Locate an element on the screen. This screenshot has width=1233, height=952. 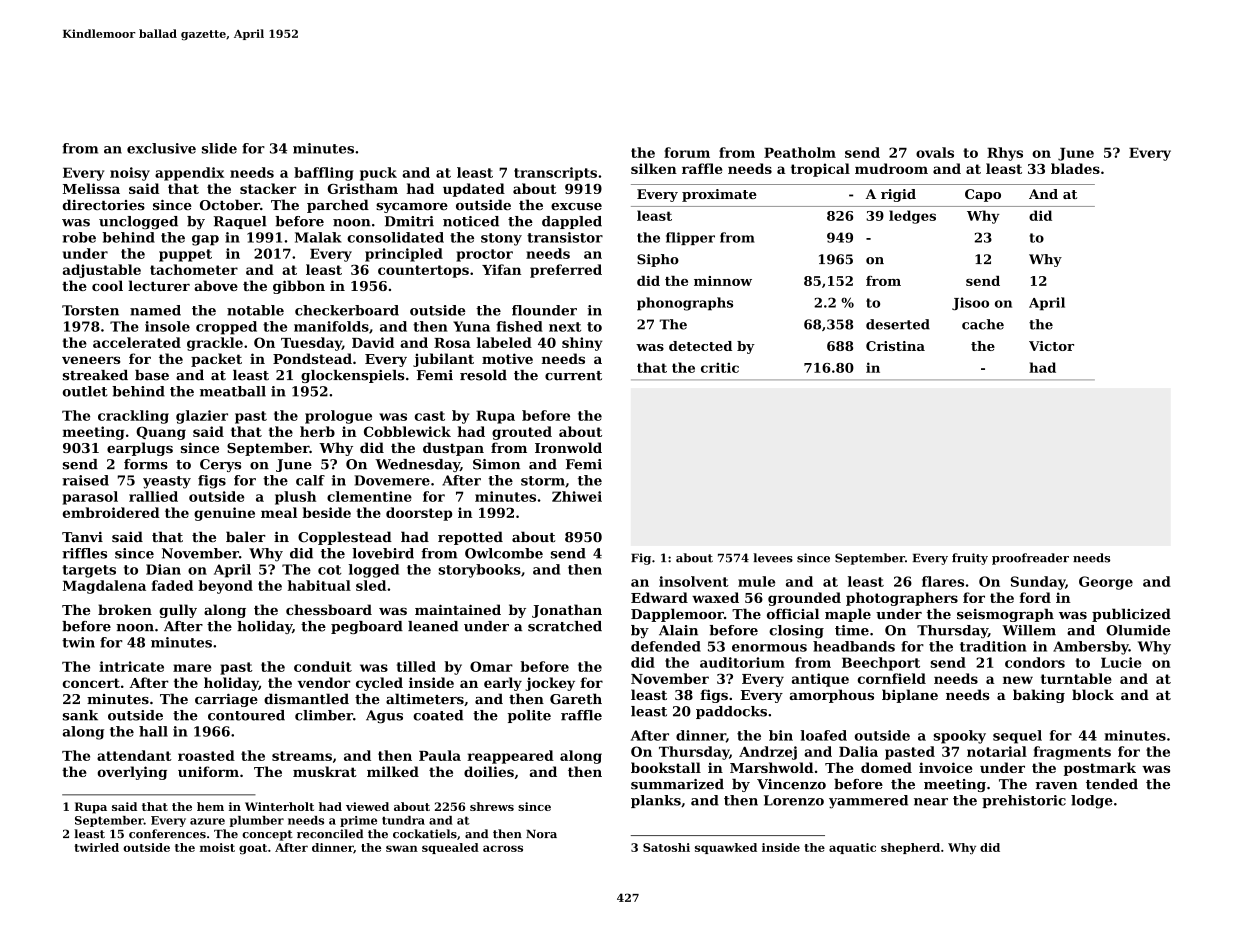
Rhys is located at coordinates (1005, 154).
